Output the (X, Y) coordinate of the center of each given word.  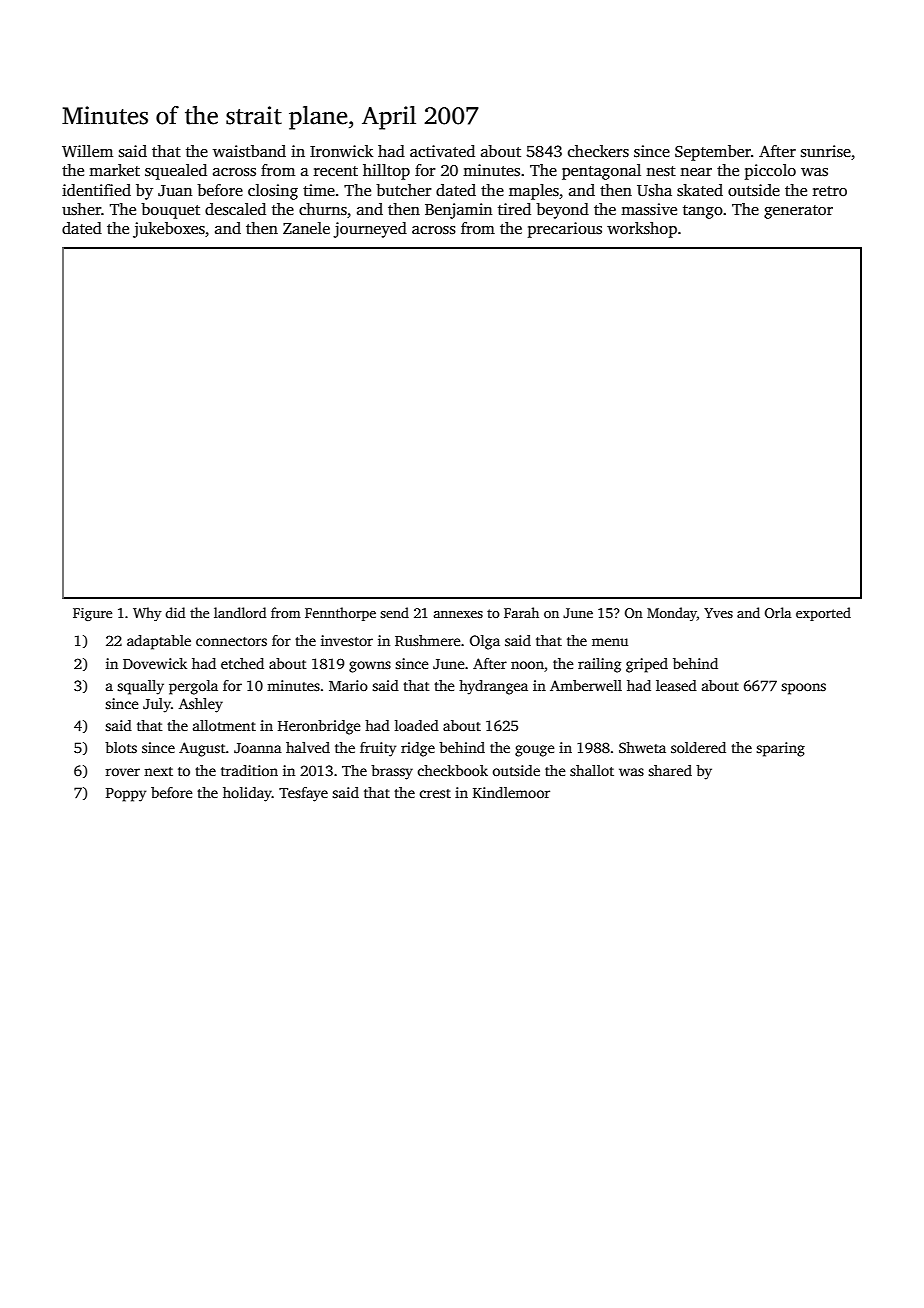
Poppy (126, 795)
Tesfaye (303, 794)
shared (670, 770)
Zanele (306, 228)
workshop (642, 230)
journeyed (370, 230)
